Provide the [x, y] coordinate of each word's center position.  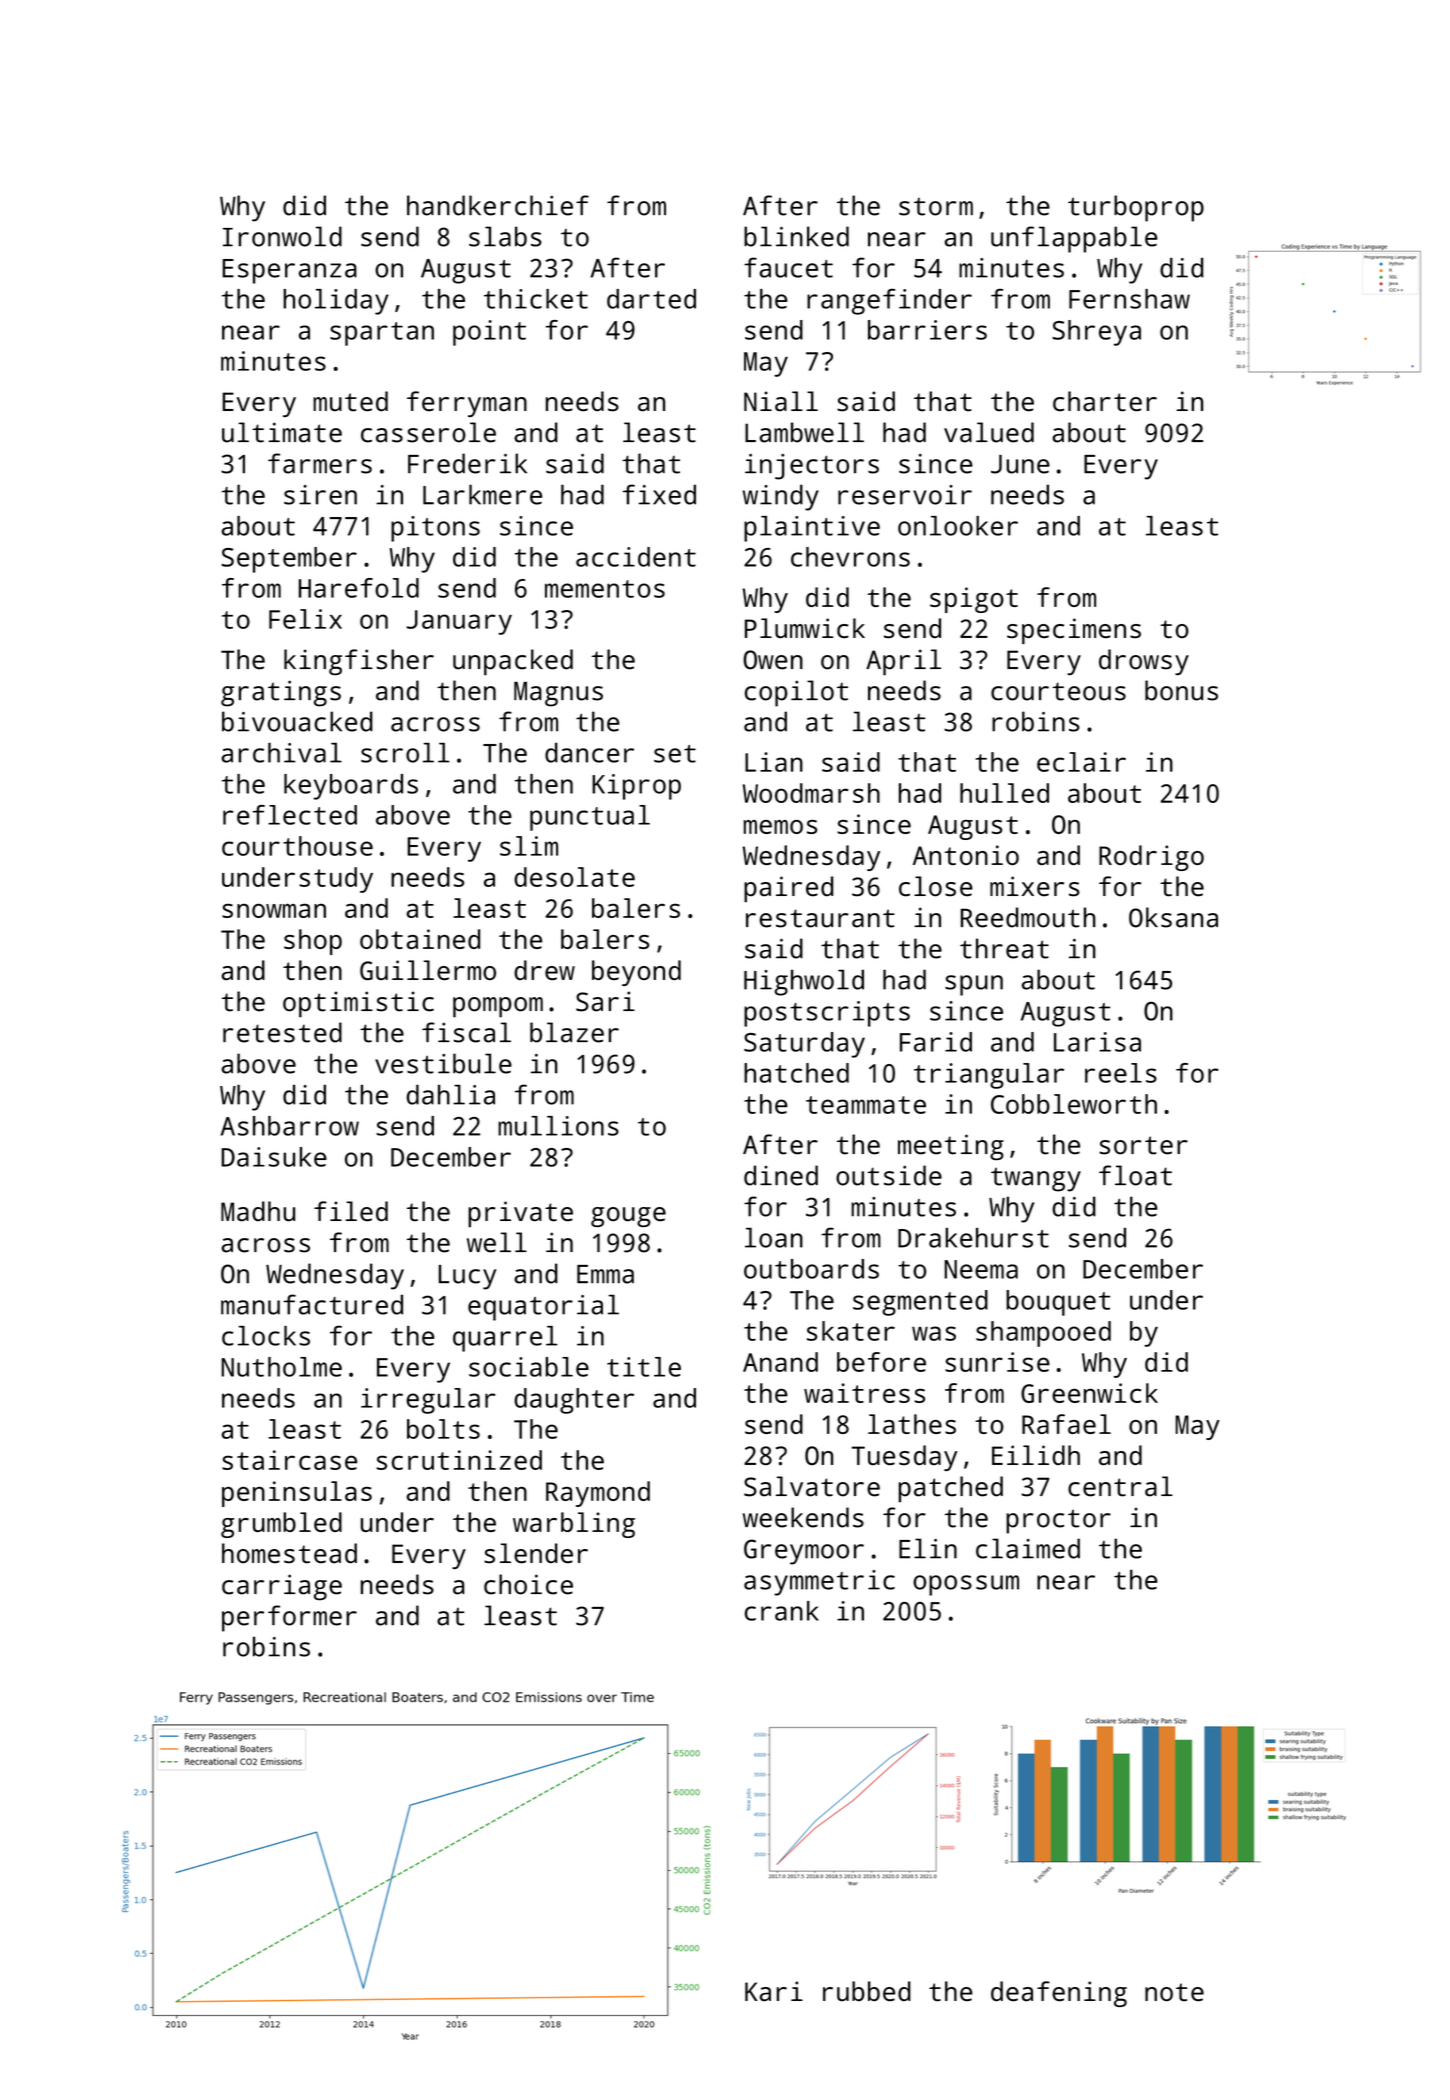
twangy [1036, 1180]
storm [936, 206]
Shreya [1096, 333]
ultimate [282, 432]
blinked [796, 236]
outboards [811, 1269]
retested [282, 1032]
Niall [781, 401]
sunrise [997, 1362]
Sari [605, 1001]
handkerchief [498, 205]
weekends [803, 1517]
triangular [989, 1076]
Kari [774, 1991]
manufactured [312, 1304]
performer [289, 1618]
